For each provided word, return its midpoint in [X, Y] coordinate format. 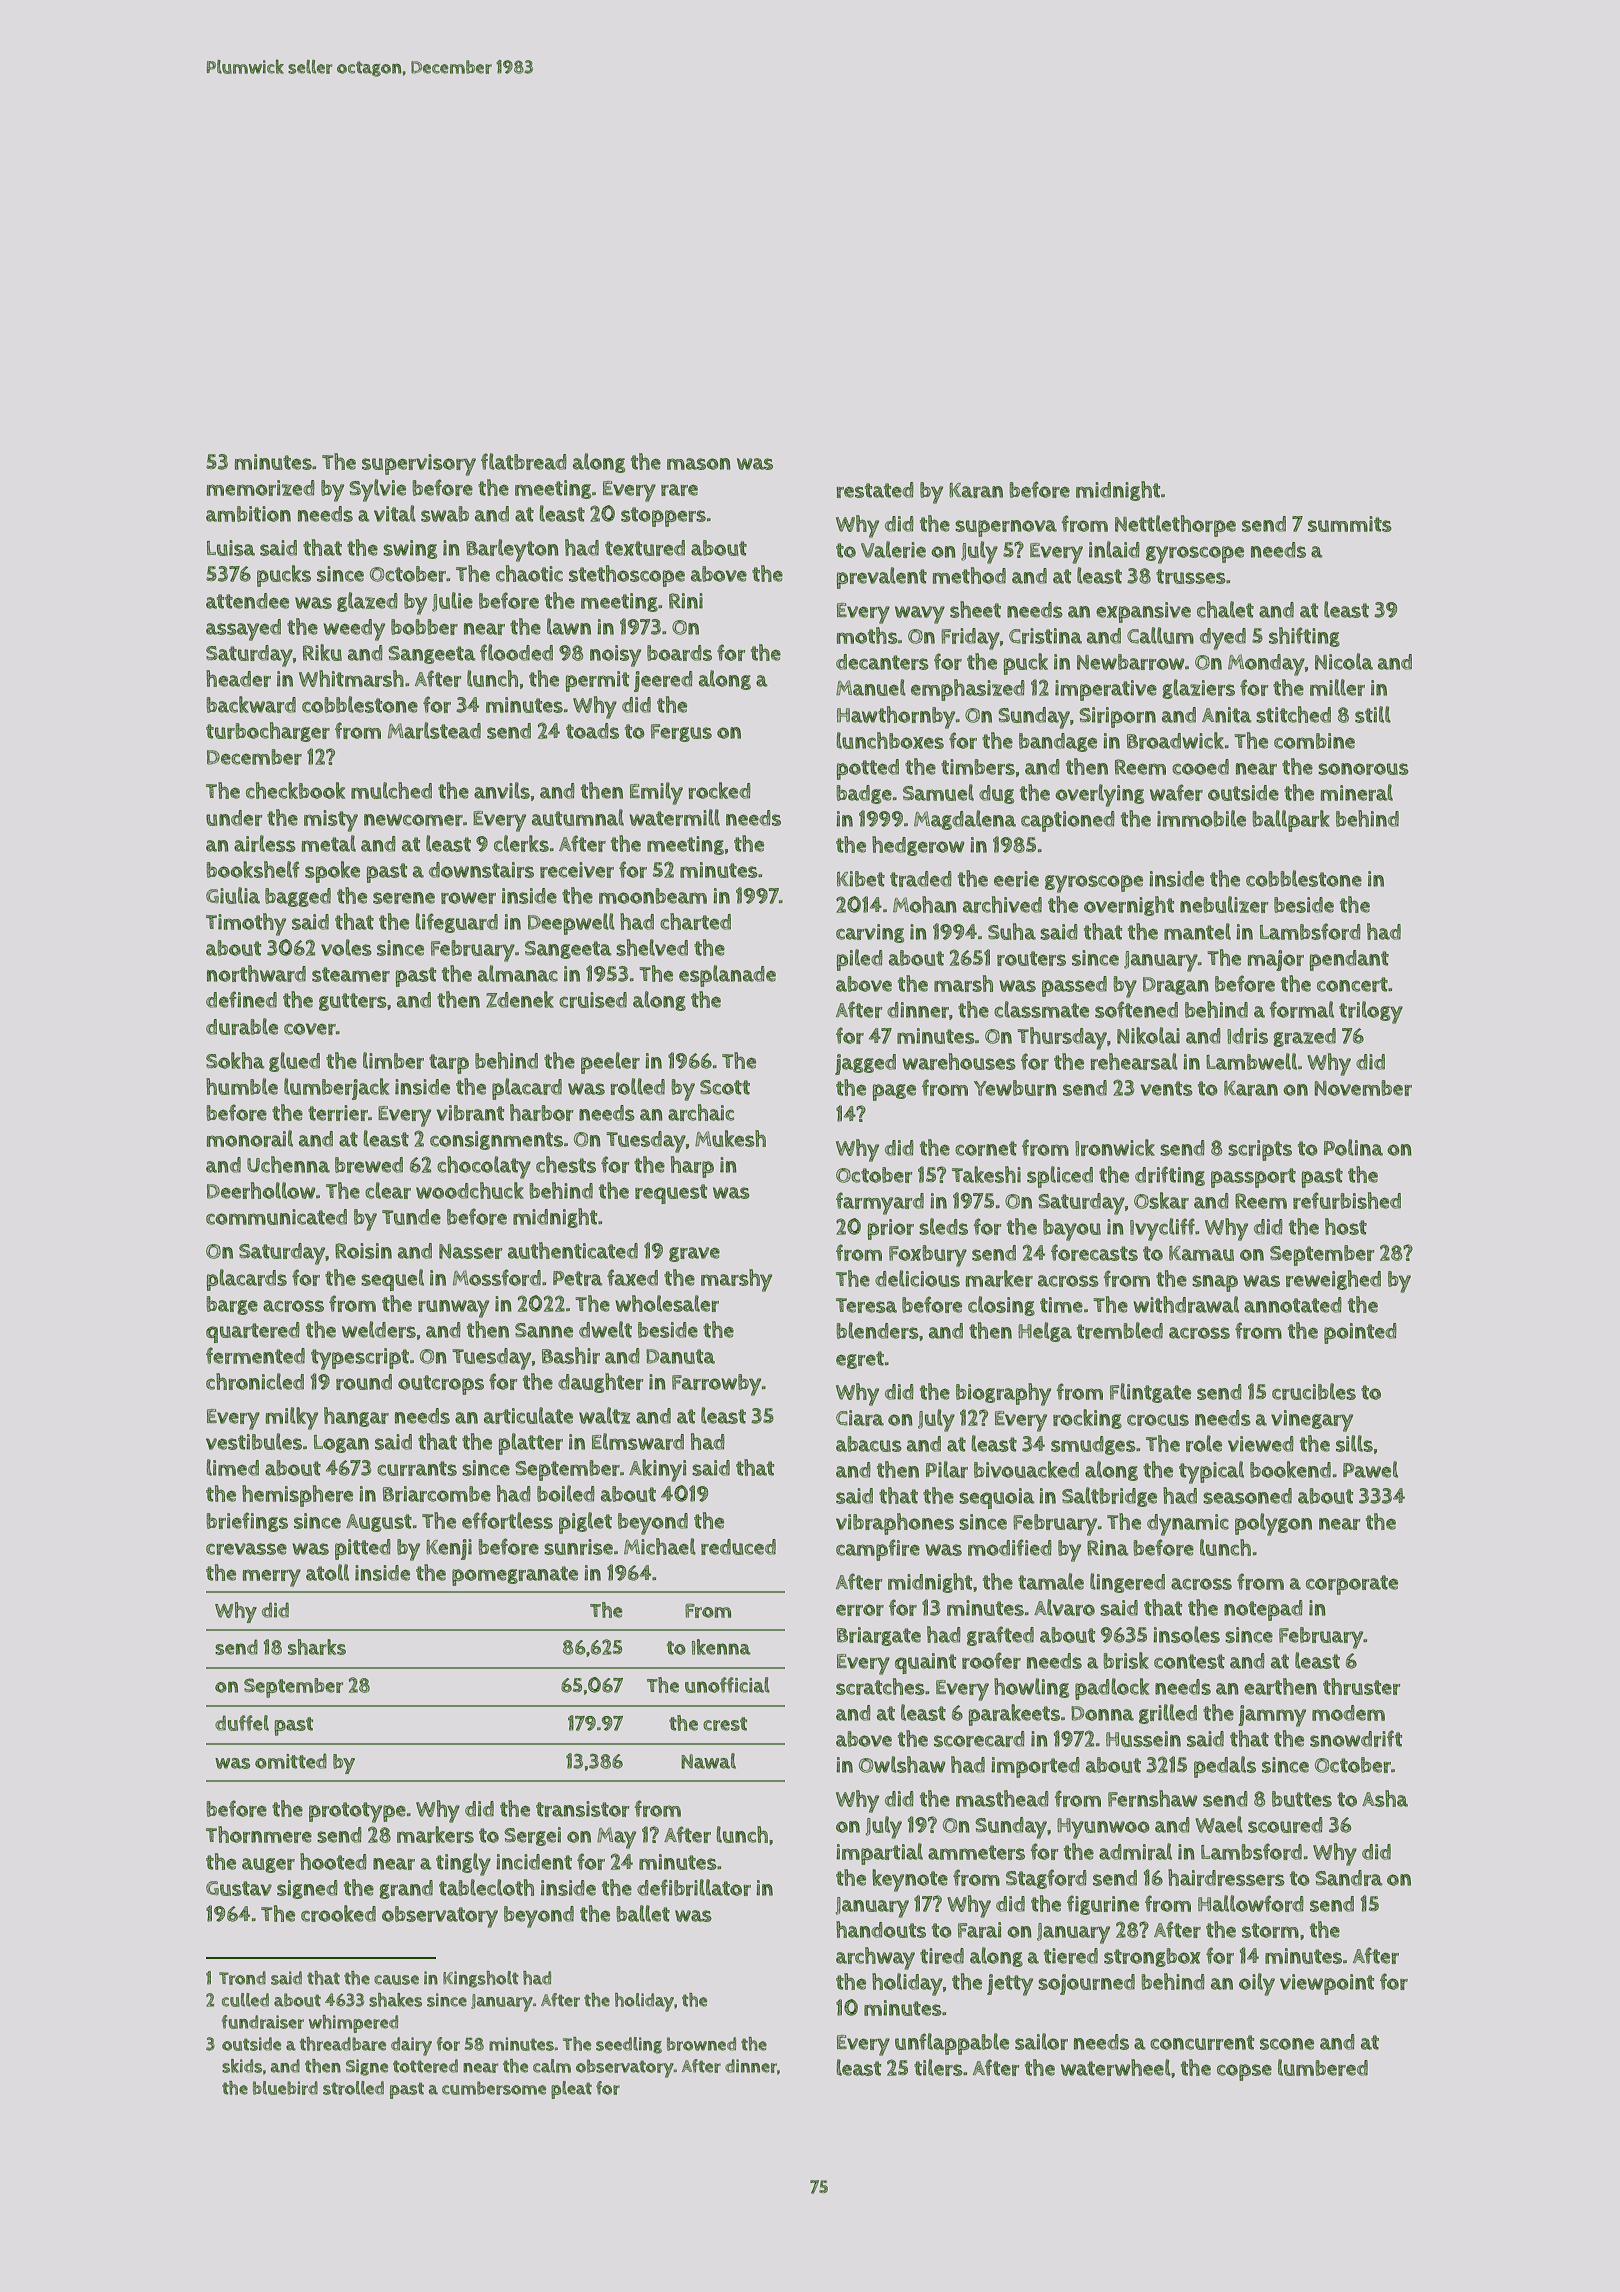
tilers [938, 2067]
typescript [360, 1359]
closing [1001, 1306]
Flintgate [1150, 1393]
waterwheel [1116, 2067]
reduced [738, 1547]
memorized [261, 488]
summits [1350, 524]
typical [1211, 1472]
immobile [1201, 818]
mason [699, 464]
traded [921, 879]
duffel [242, 1723]
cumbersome [494, 2088]
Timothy [246, 924]
